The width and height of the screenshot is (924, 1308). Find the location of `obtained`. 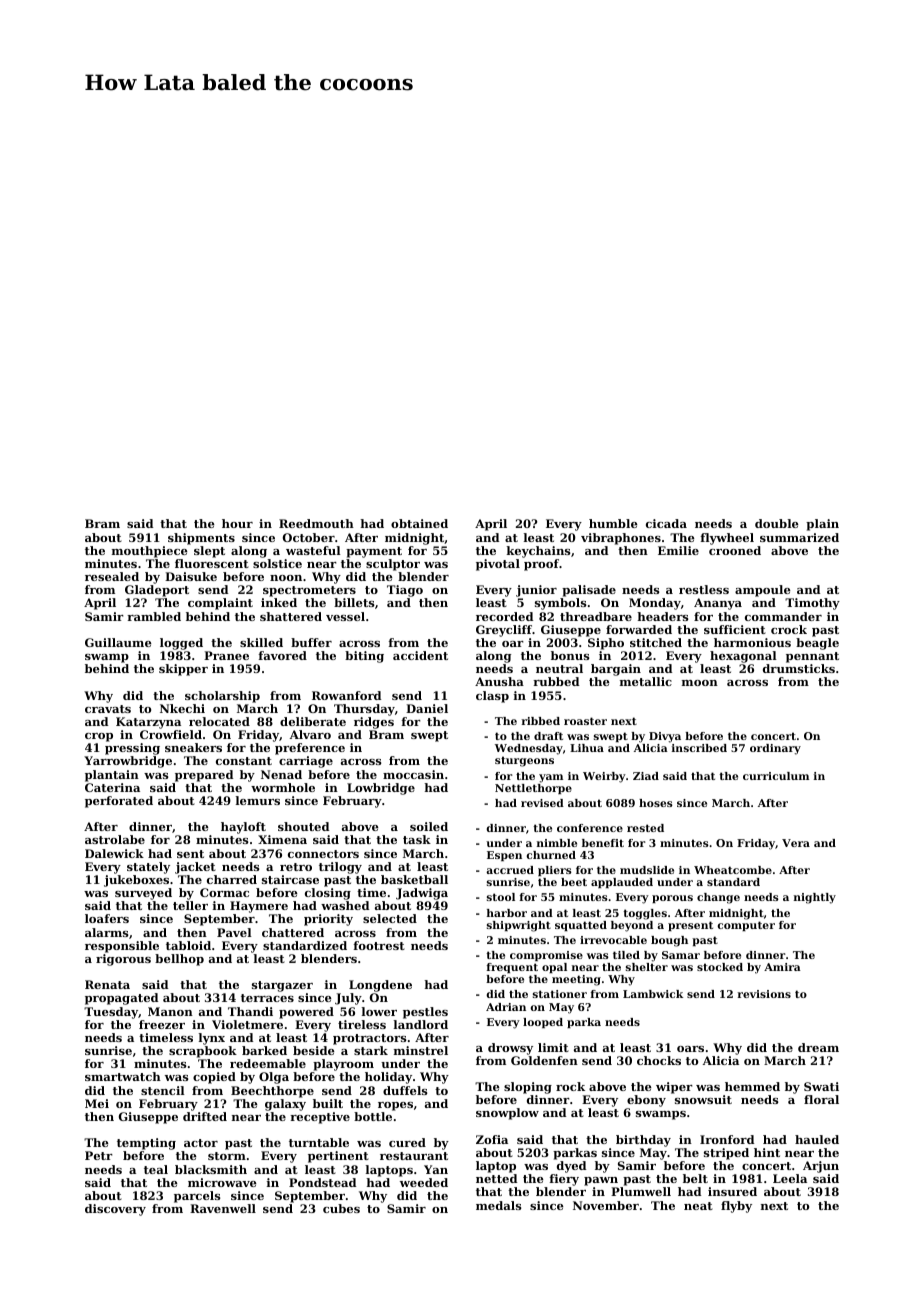

obtained is located at coordinates (419, 523).
